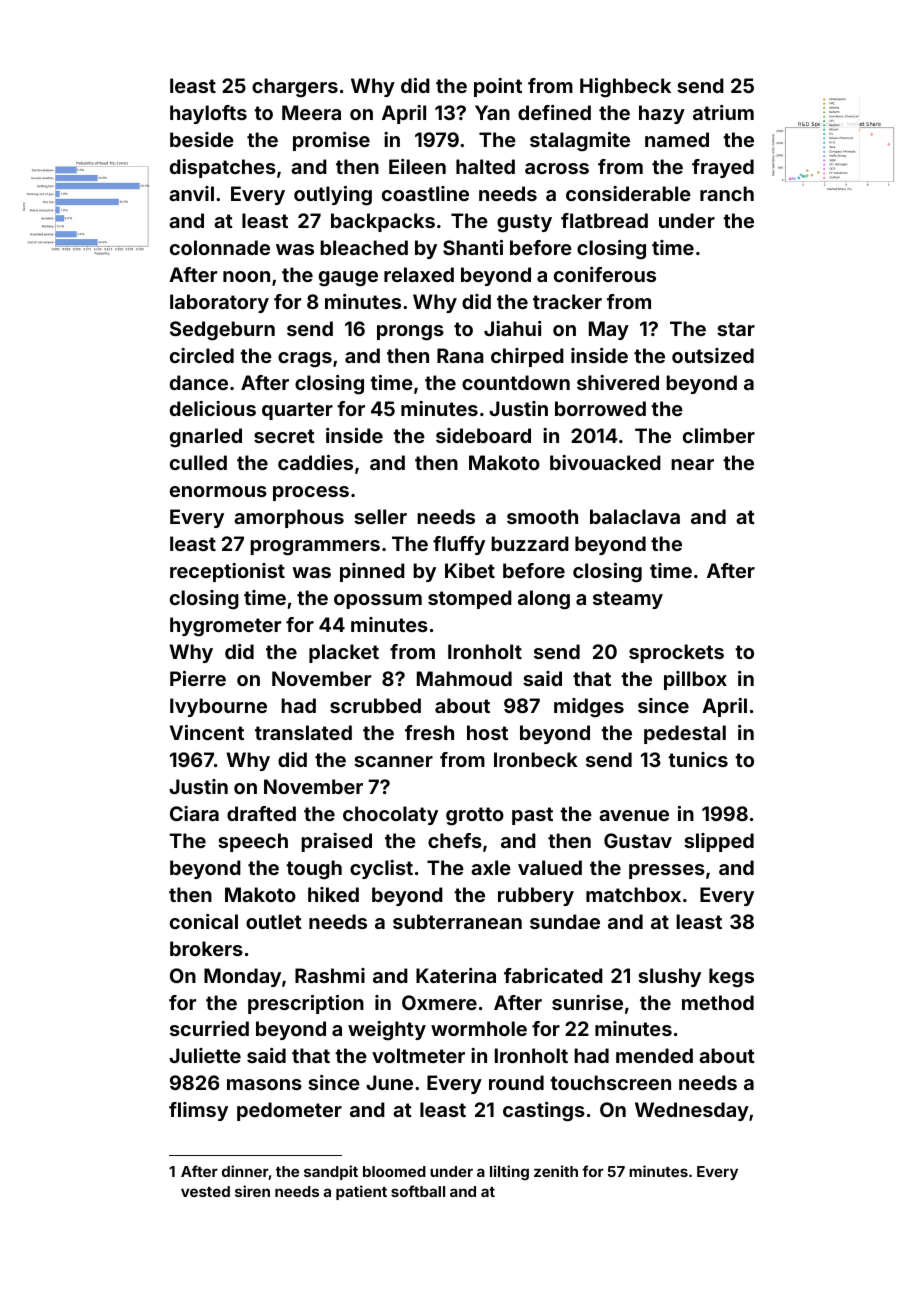  I want to click on patient, so click(361, 1192).
